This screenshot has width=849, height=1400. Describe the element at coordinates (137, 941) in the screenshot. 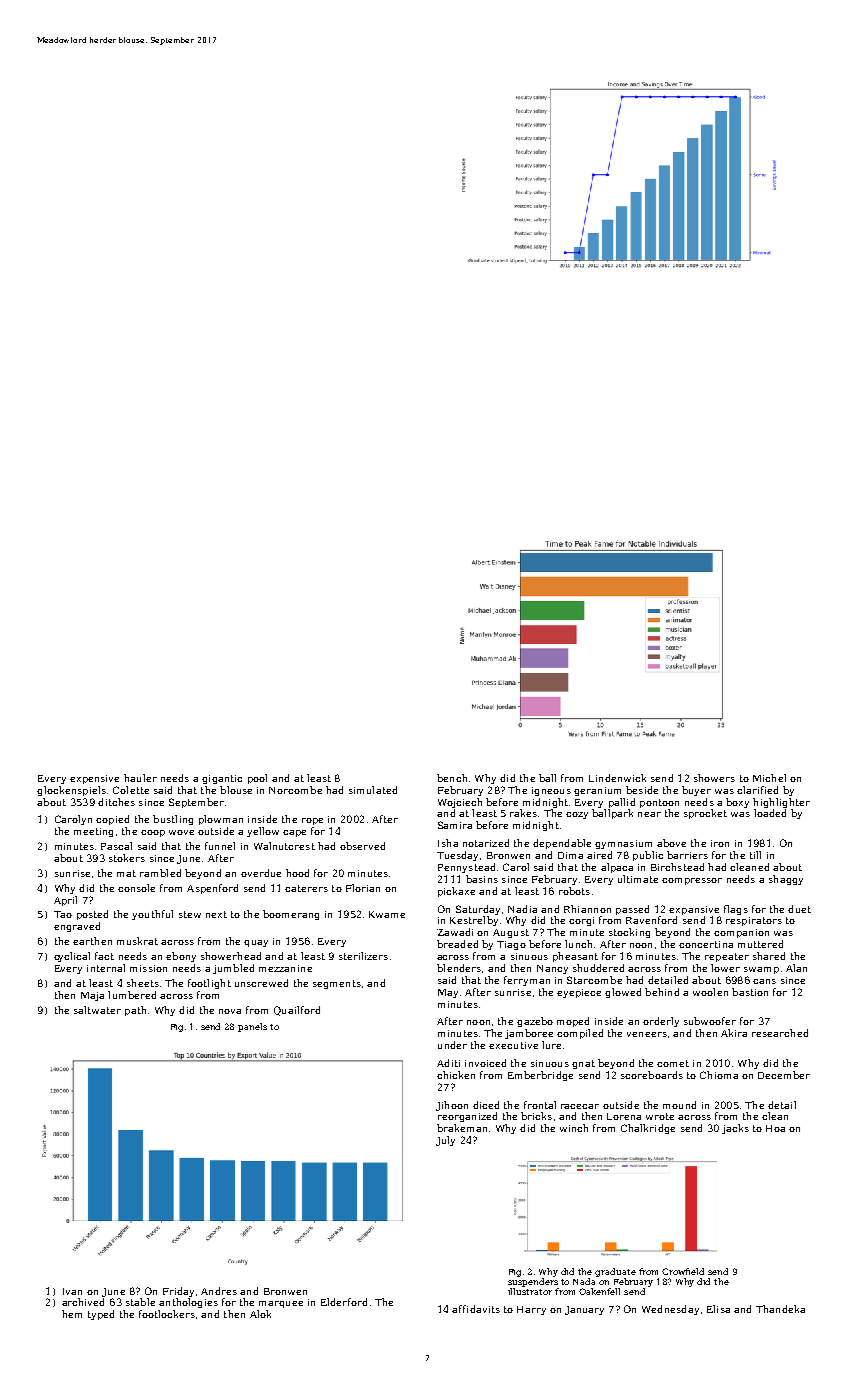

I see `muskrat` at that location.
